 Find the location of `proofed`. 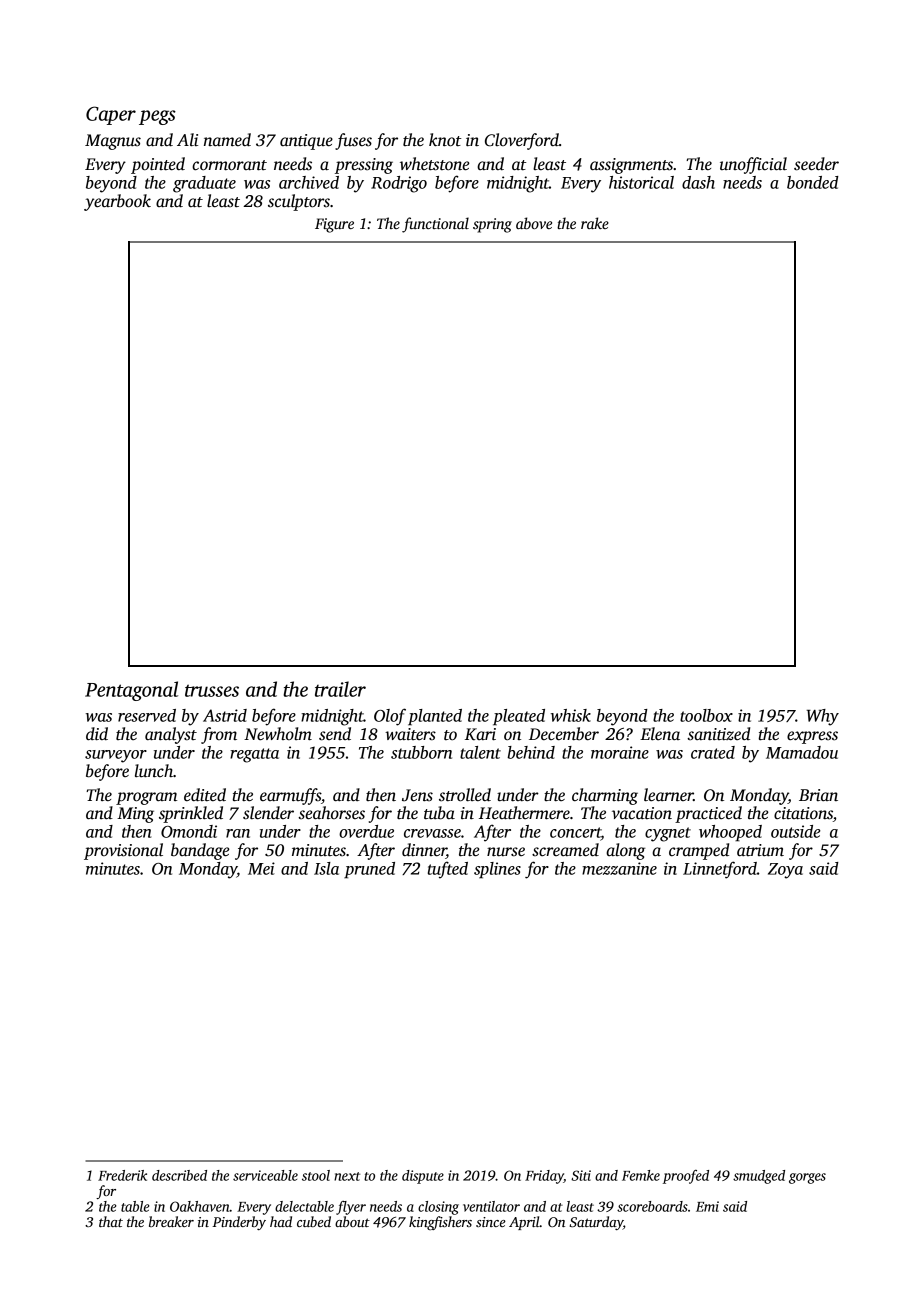

proofed is located at coordinates (686, 1177).
